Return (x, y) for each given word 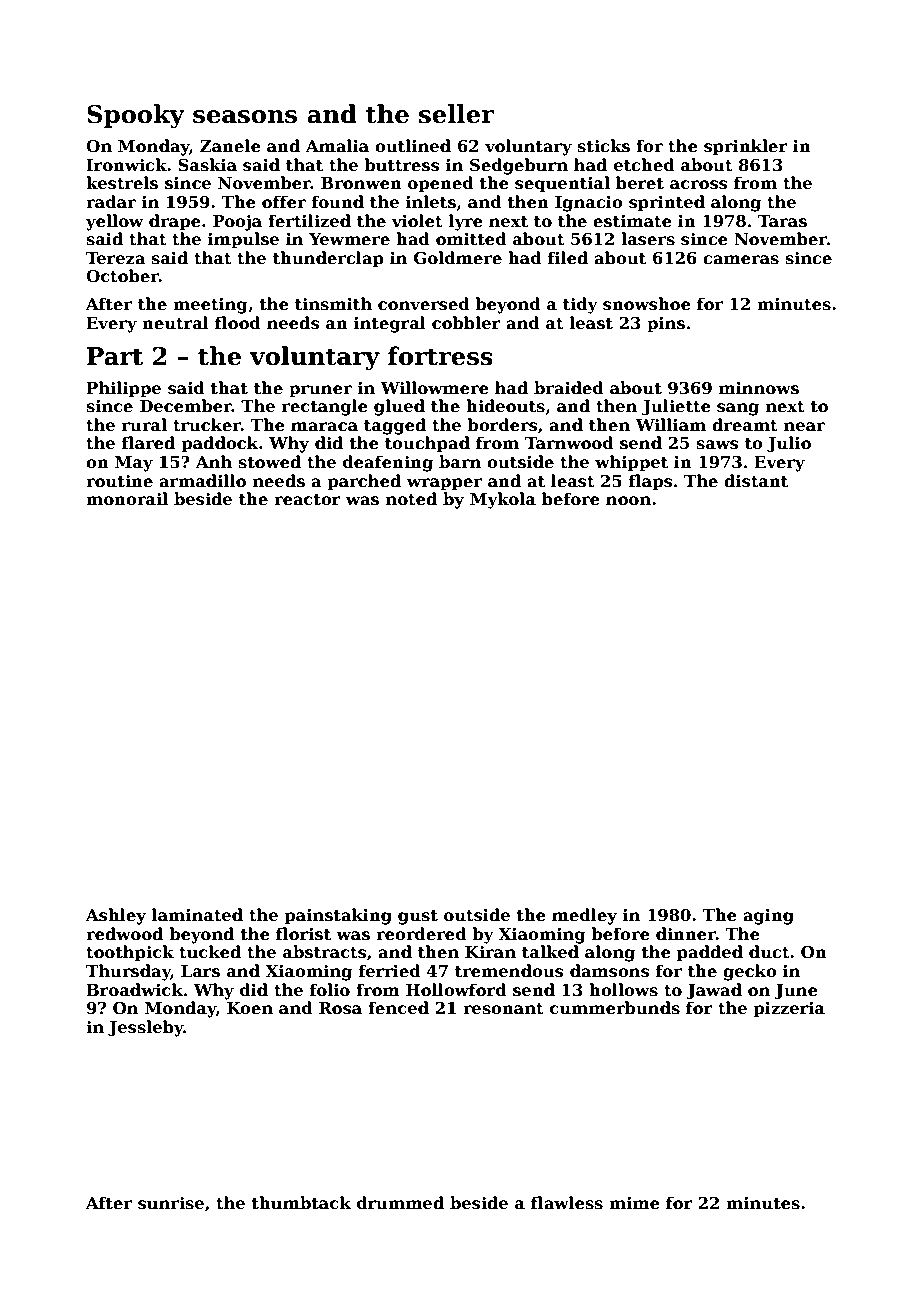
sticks (603, 146)
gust (418, 917)
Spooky (136, 116)
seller (456, 114)
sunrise (171, 1203)
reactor (307, 500)
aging (768, 917)
